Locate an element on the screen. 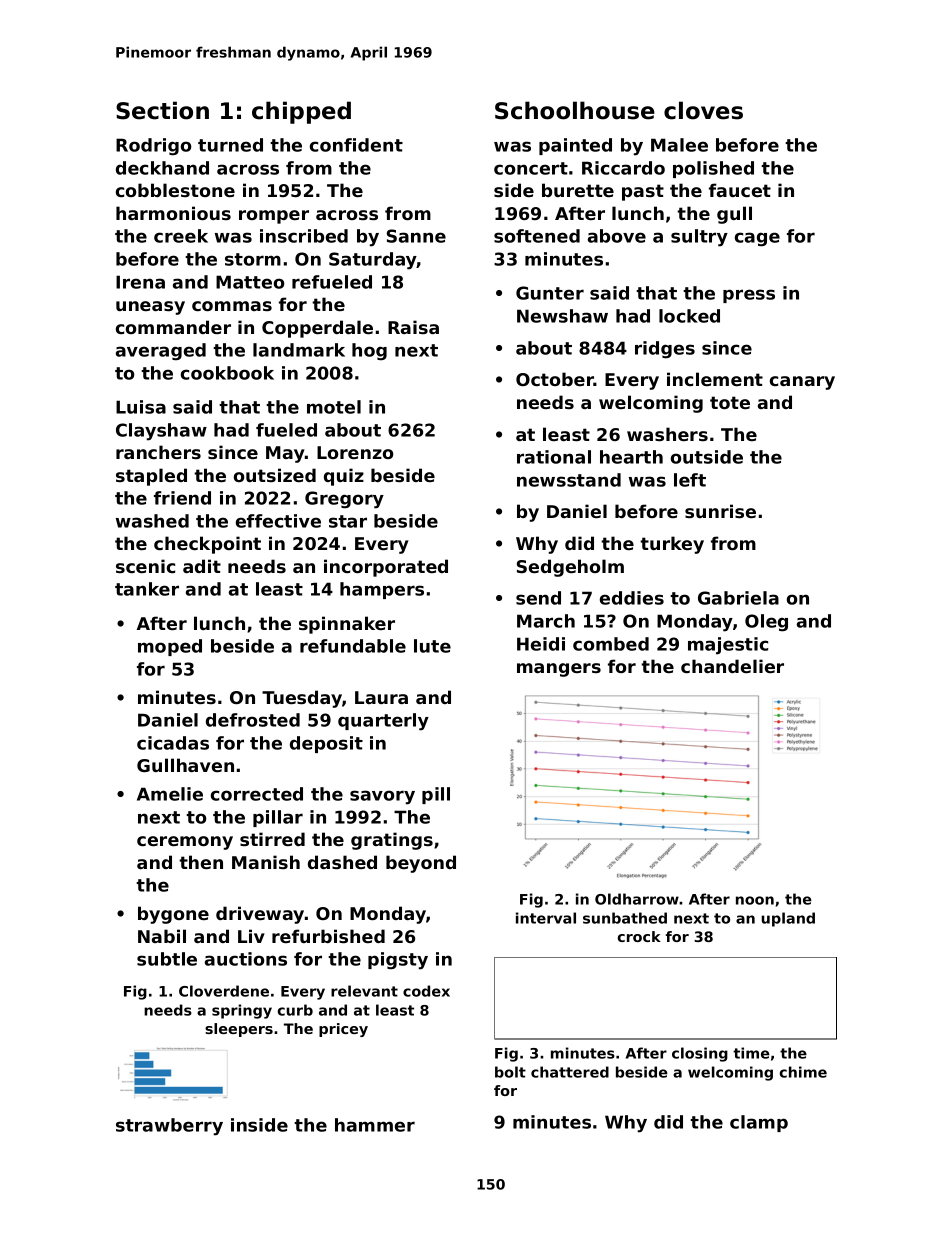  Gunter is located at coordinates (550, 293).
